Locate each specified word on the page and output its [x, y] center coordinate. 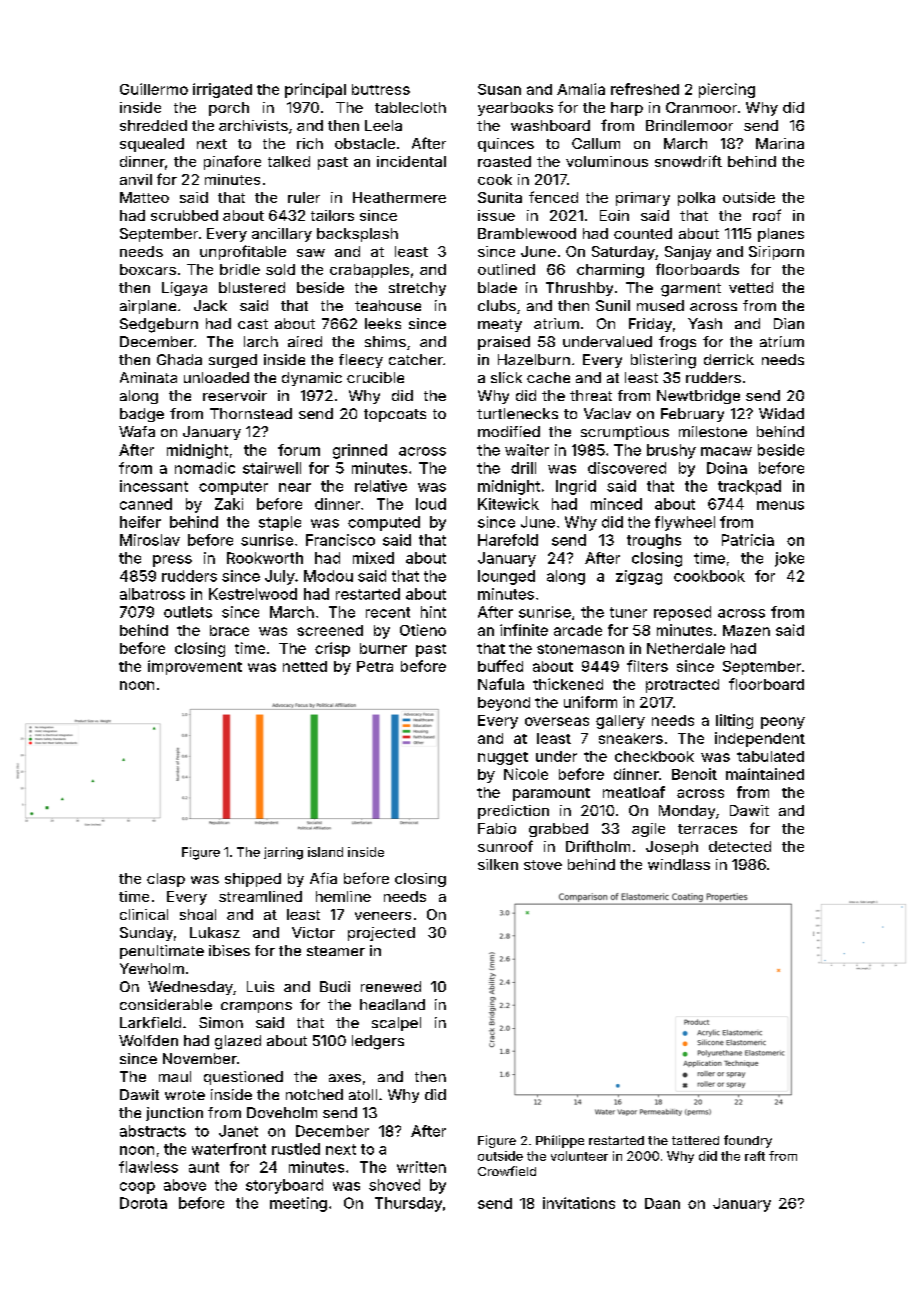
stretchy [417, 289]
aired [305, 341]
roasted [504, 161]
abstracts [153, 1131]
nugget [503, 758]
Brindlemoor [689, 125]
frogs [677, 343]
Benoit [694, 774]
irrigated [222, 90]
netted [305, 666]
